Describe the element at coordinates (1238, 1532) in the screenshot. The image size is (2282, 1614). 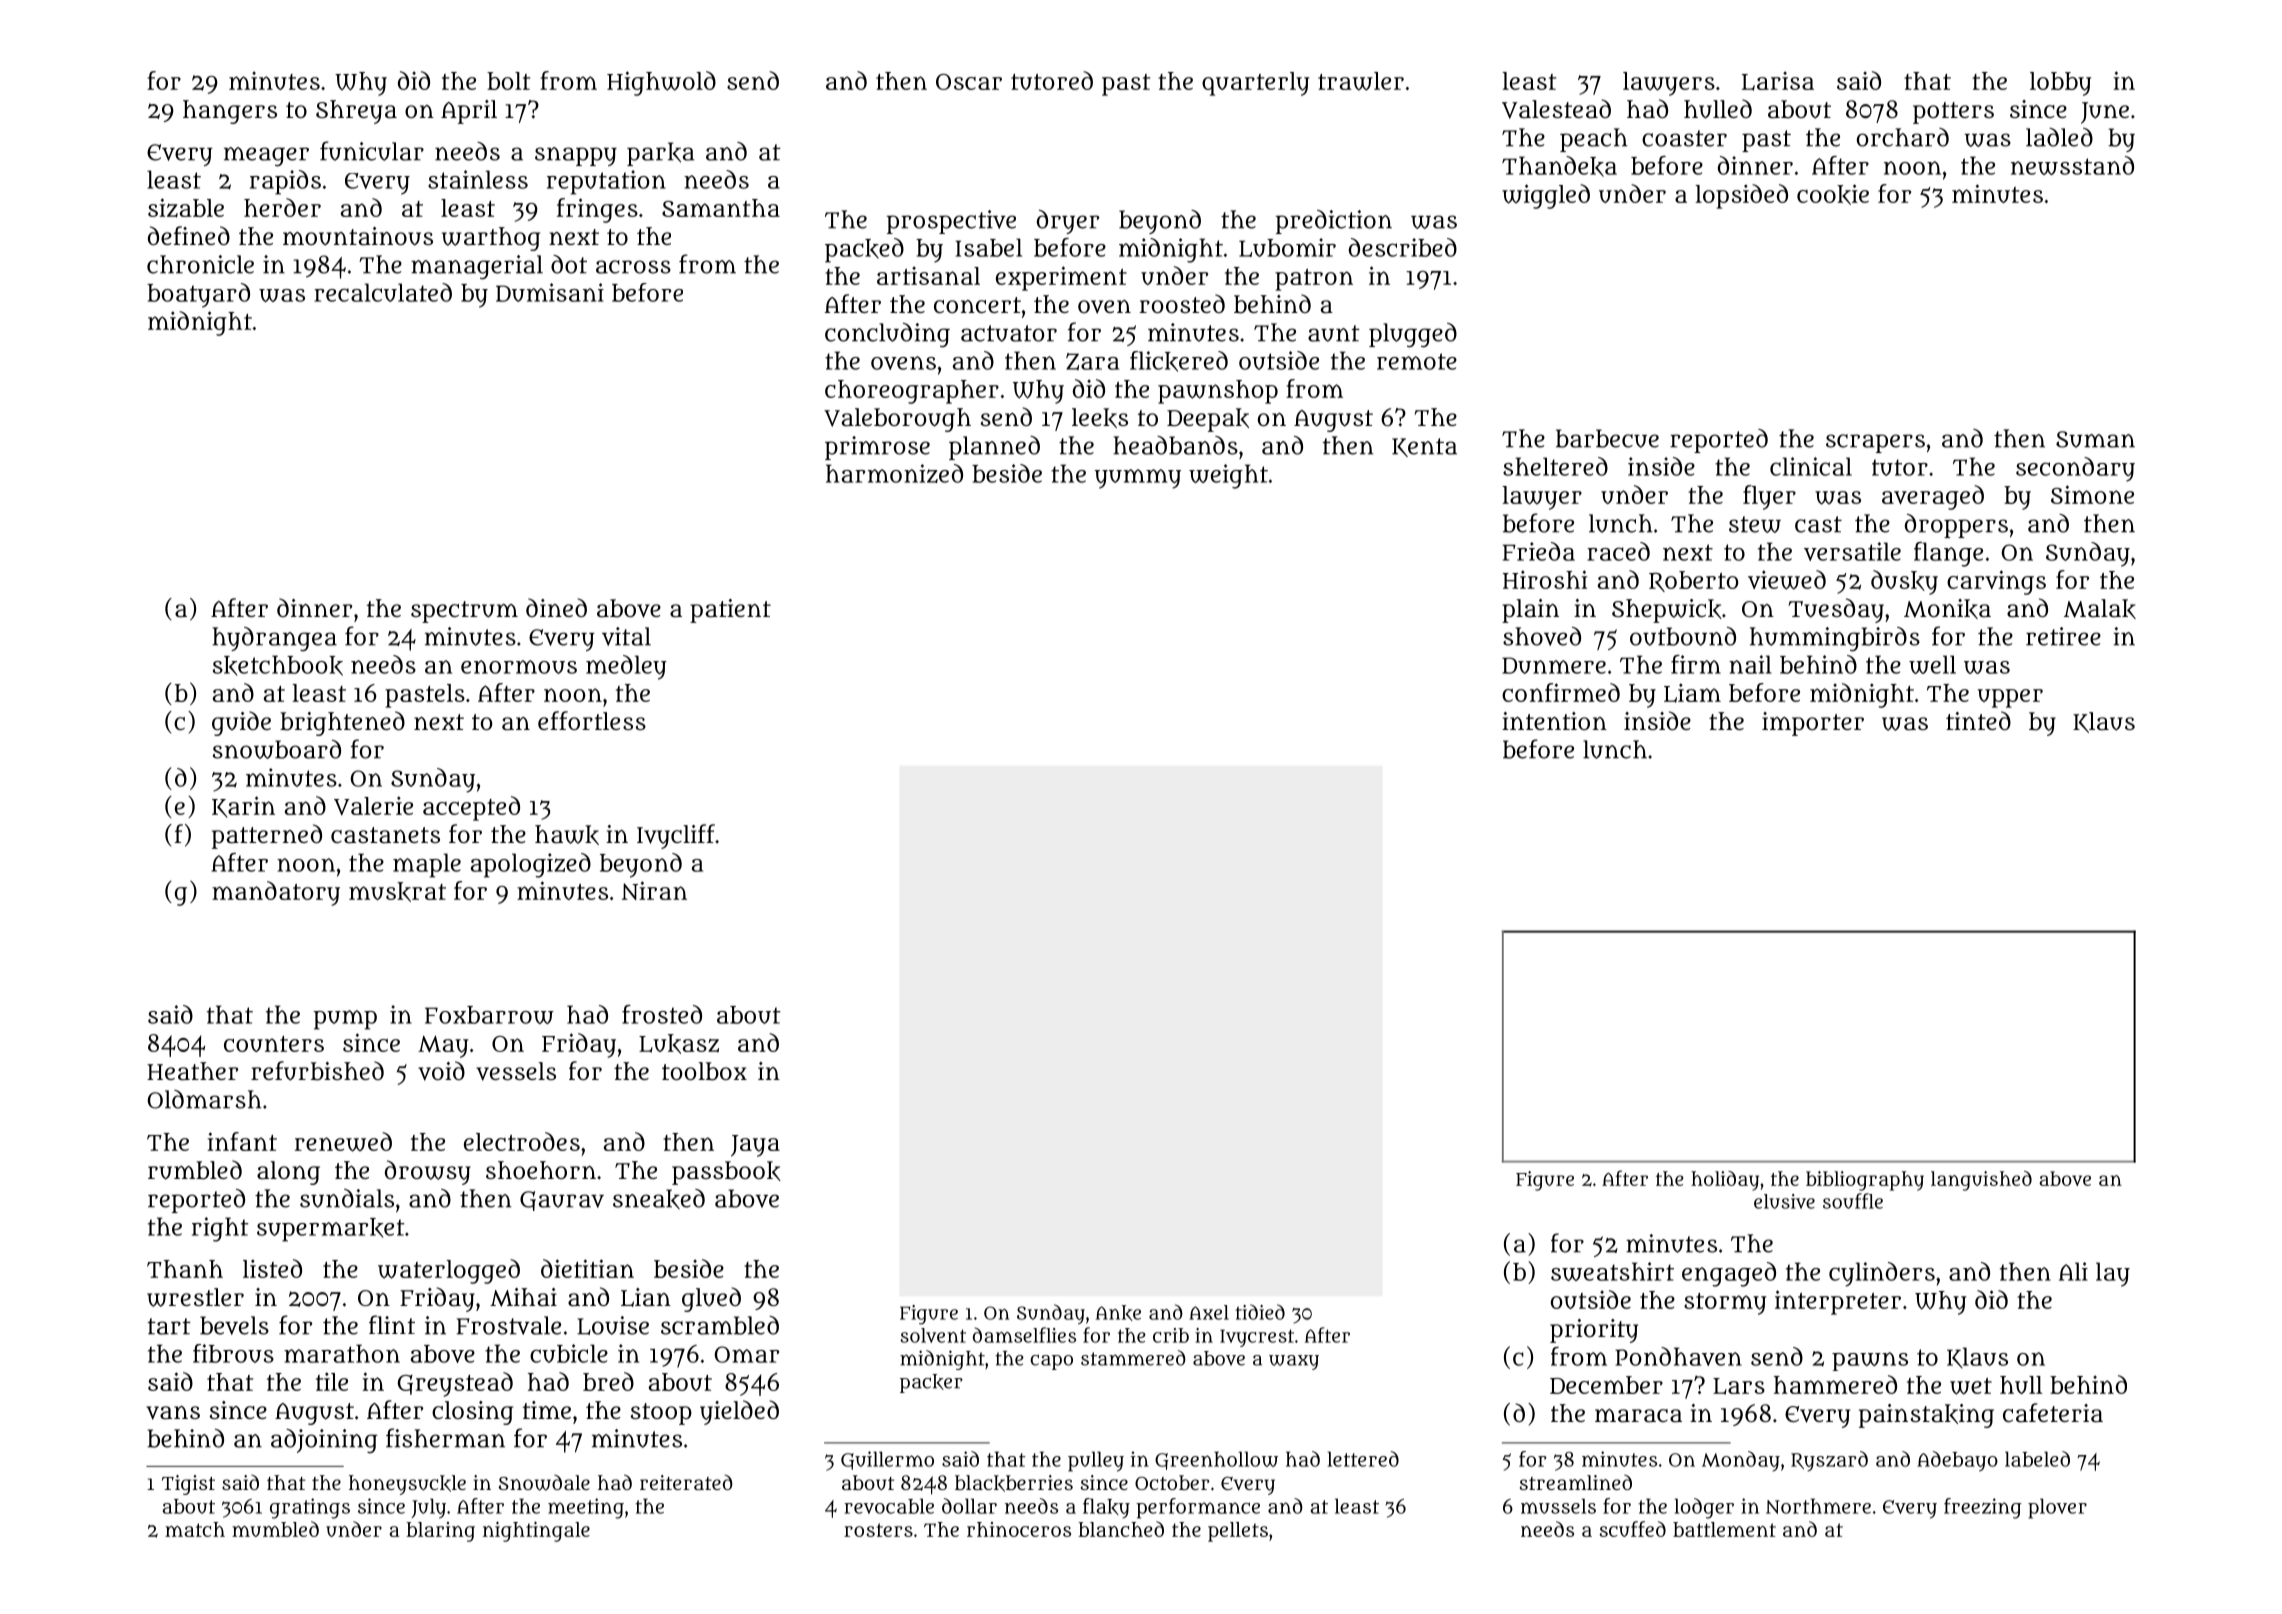
I see `pellets` at that location.
